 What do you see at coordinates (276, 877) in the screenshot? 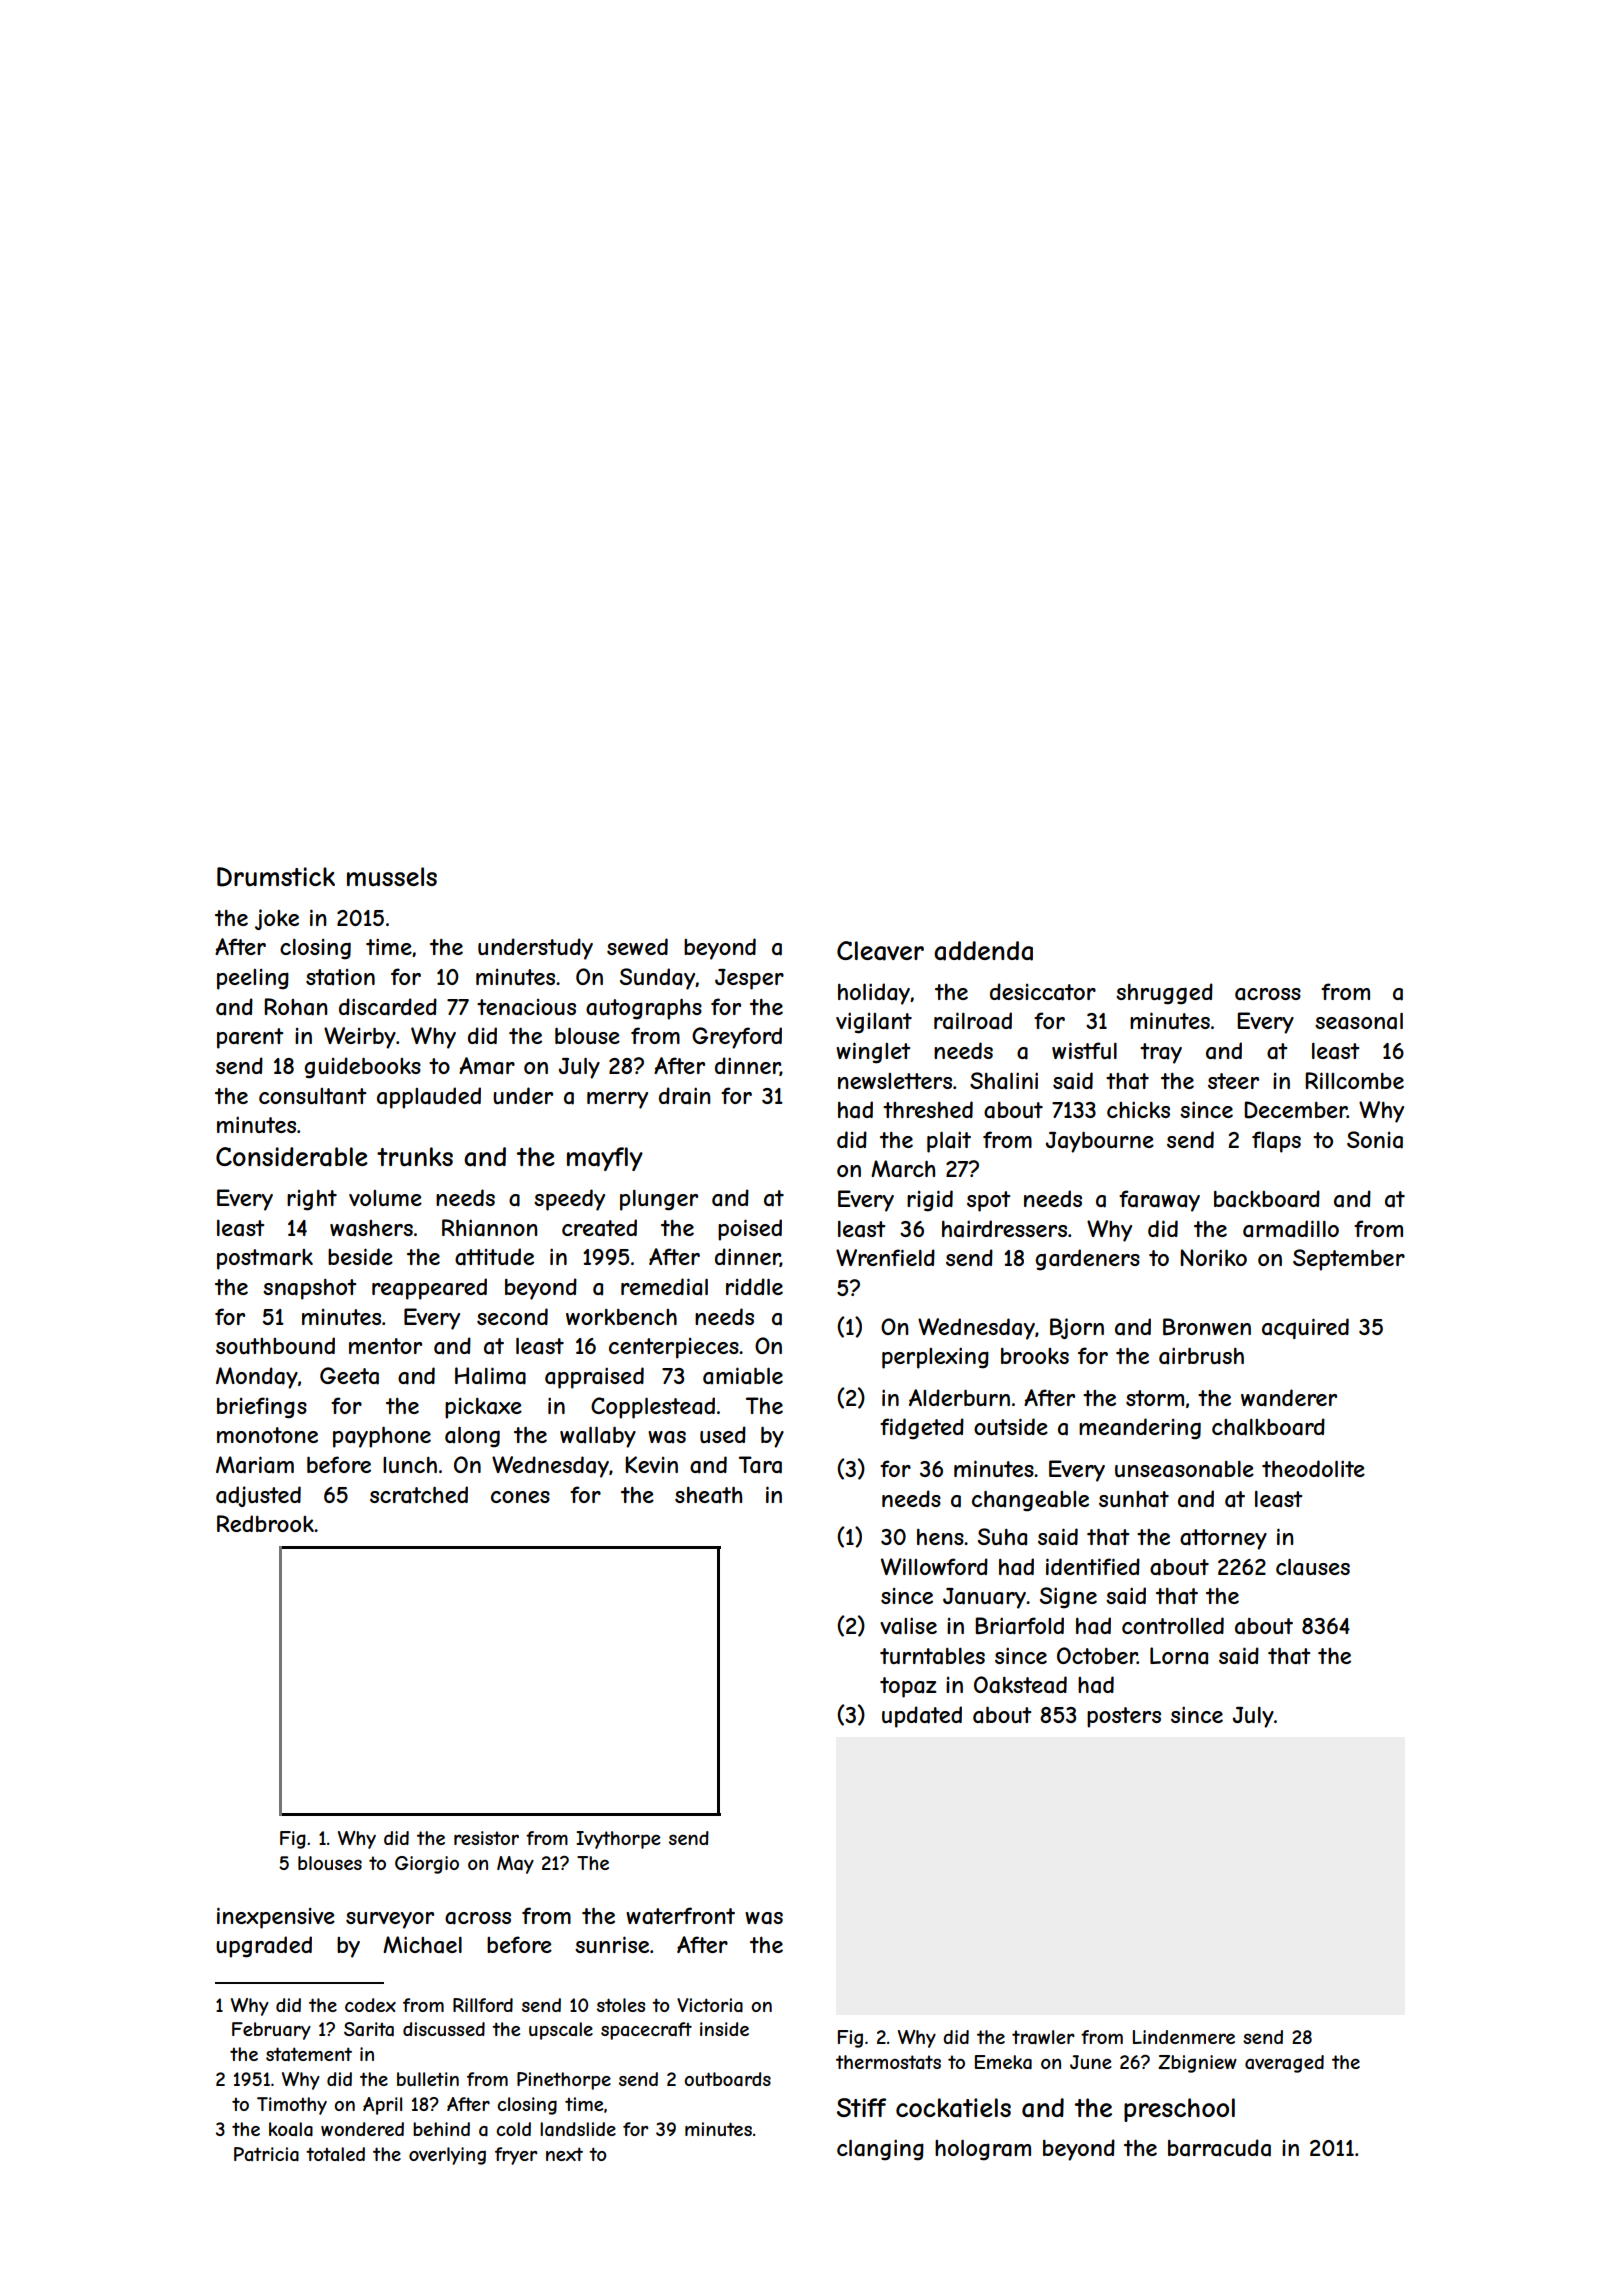
I see `Drumstick` at bounding box center [276, 877].
